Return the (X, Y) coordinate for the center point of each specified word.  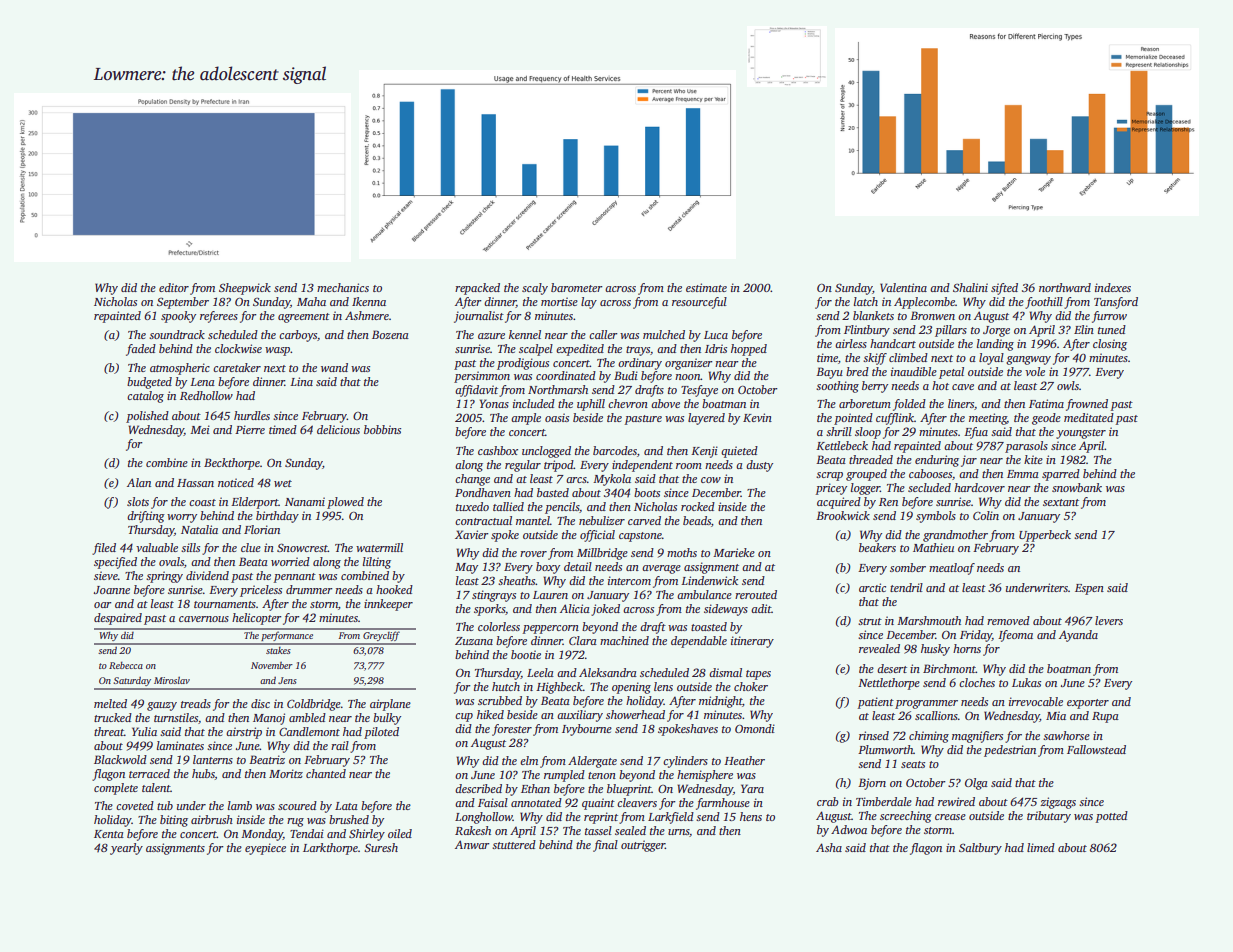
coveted (135, 805)
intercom (629, 580)
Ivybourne (587, 730)
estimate (706, 287)
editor (174, 287)
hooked (394, 589)
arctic (872, 587)
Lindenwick (709, 580)
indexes (1113, 287)
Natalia (199, 529)
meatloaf (952, 569)
